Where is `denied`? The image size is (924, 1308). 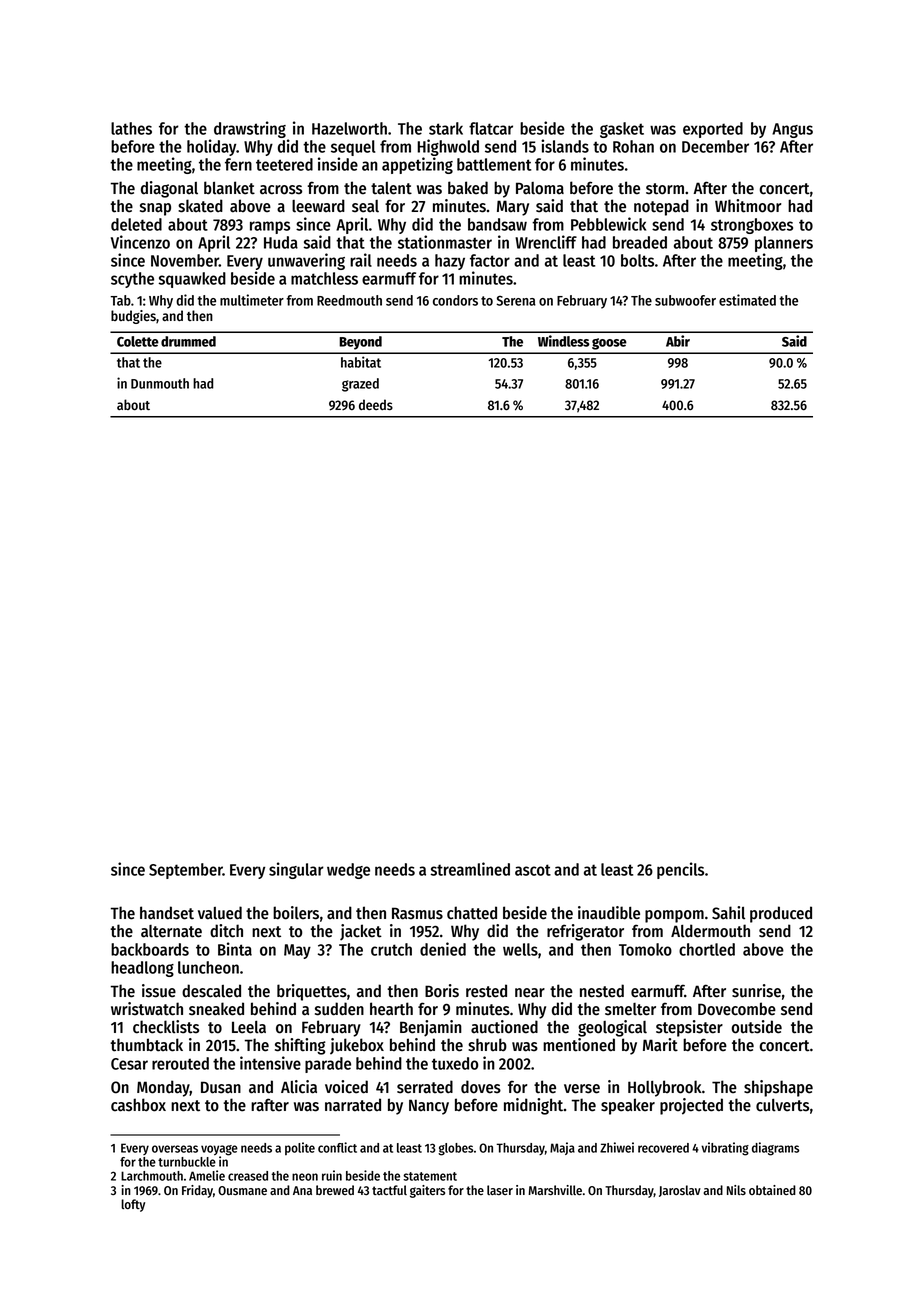 denied is located at coordinates (443, 949).
